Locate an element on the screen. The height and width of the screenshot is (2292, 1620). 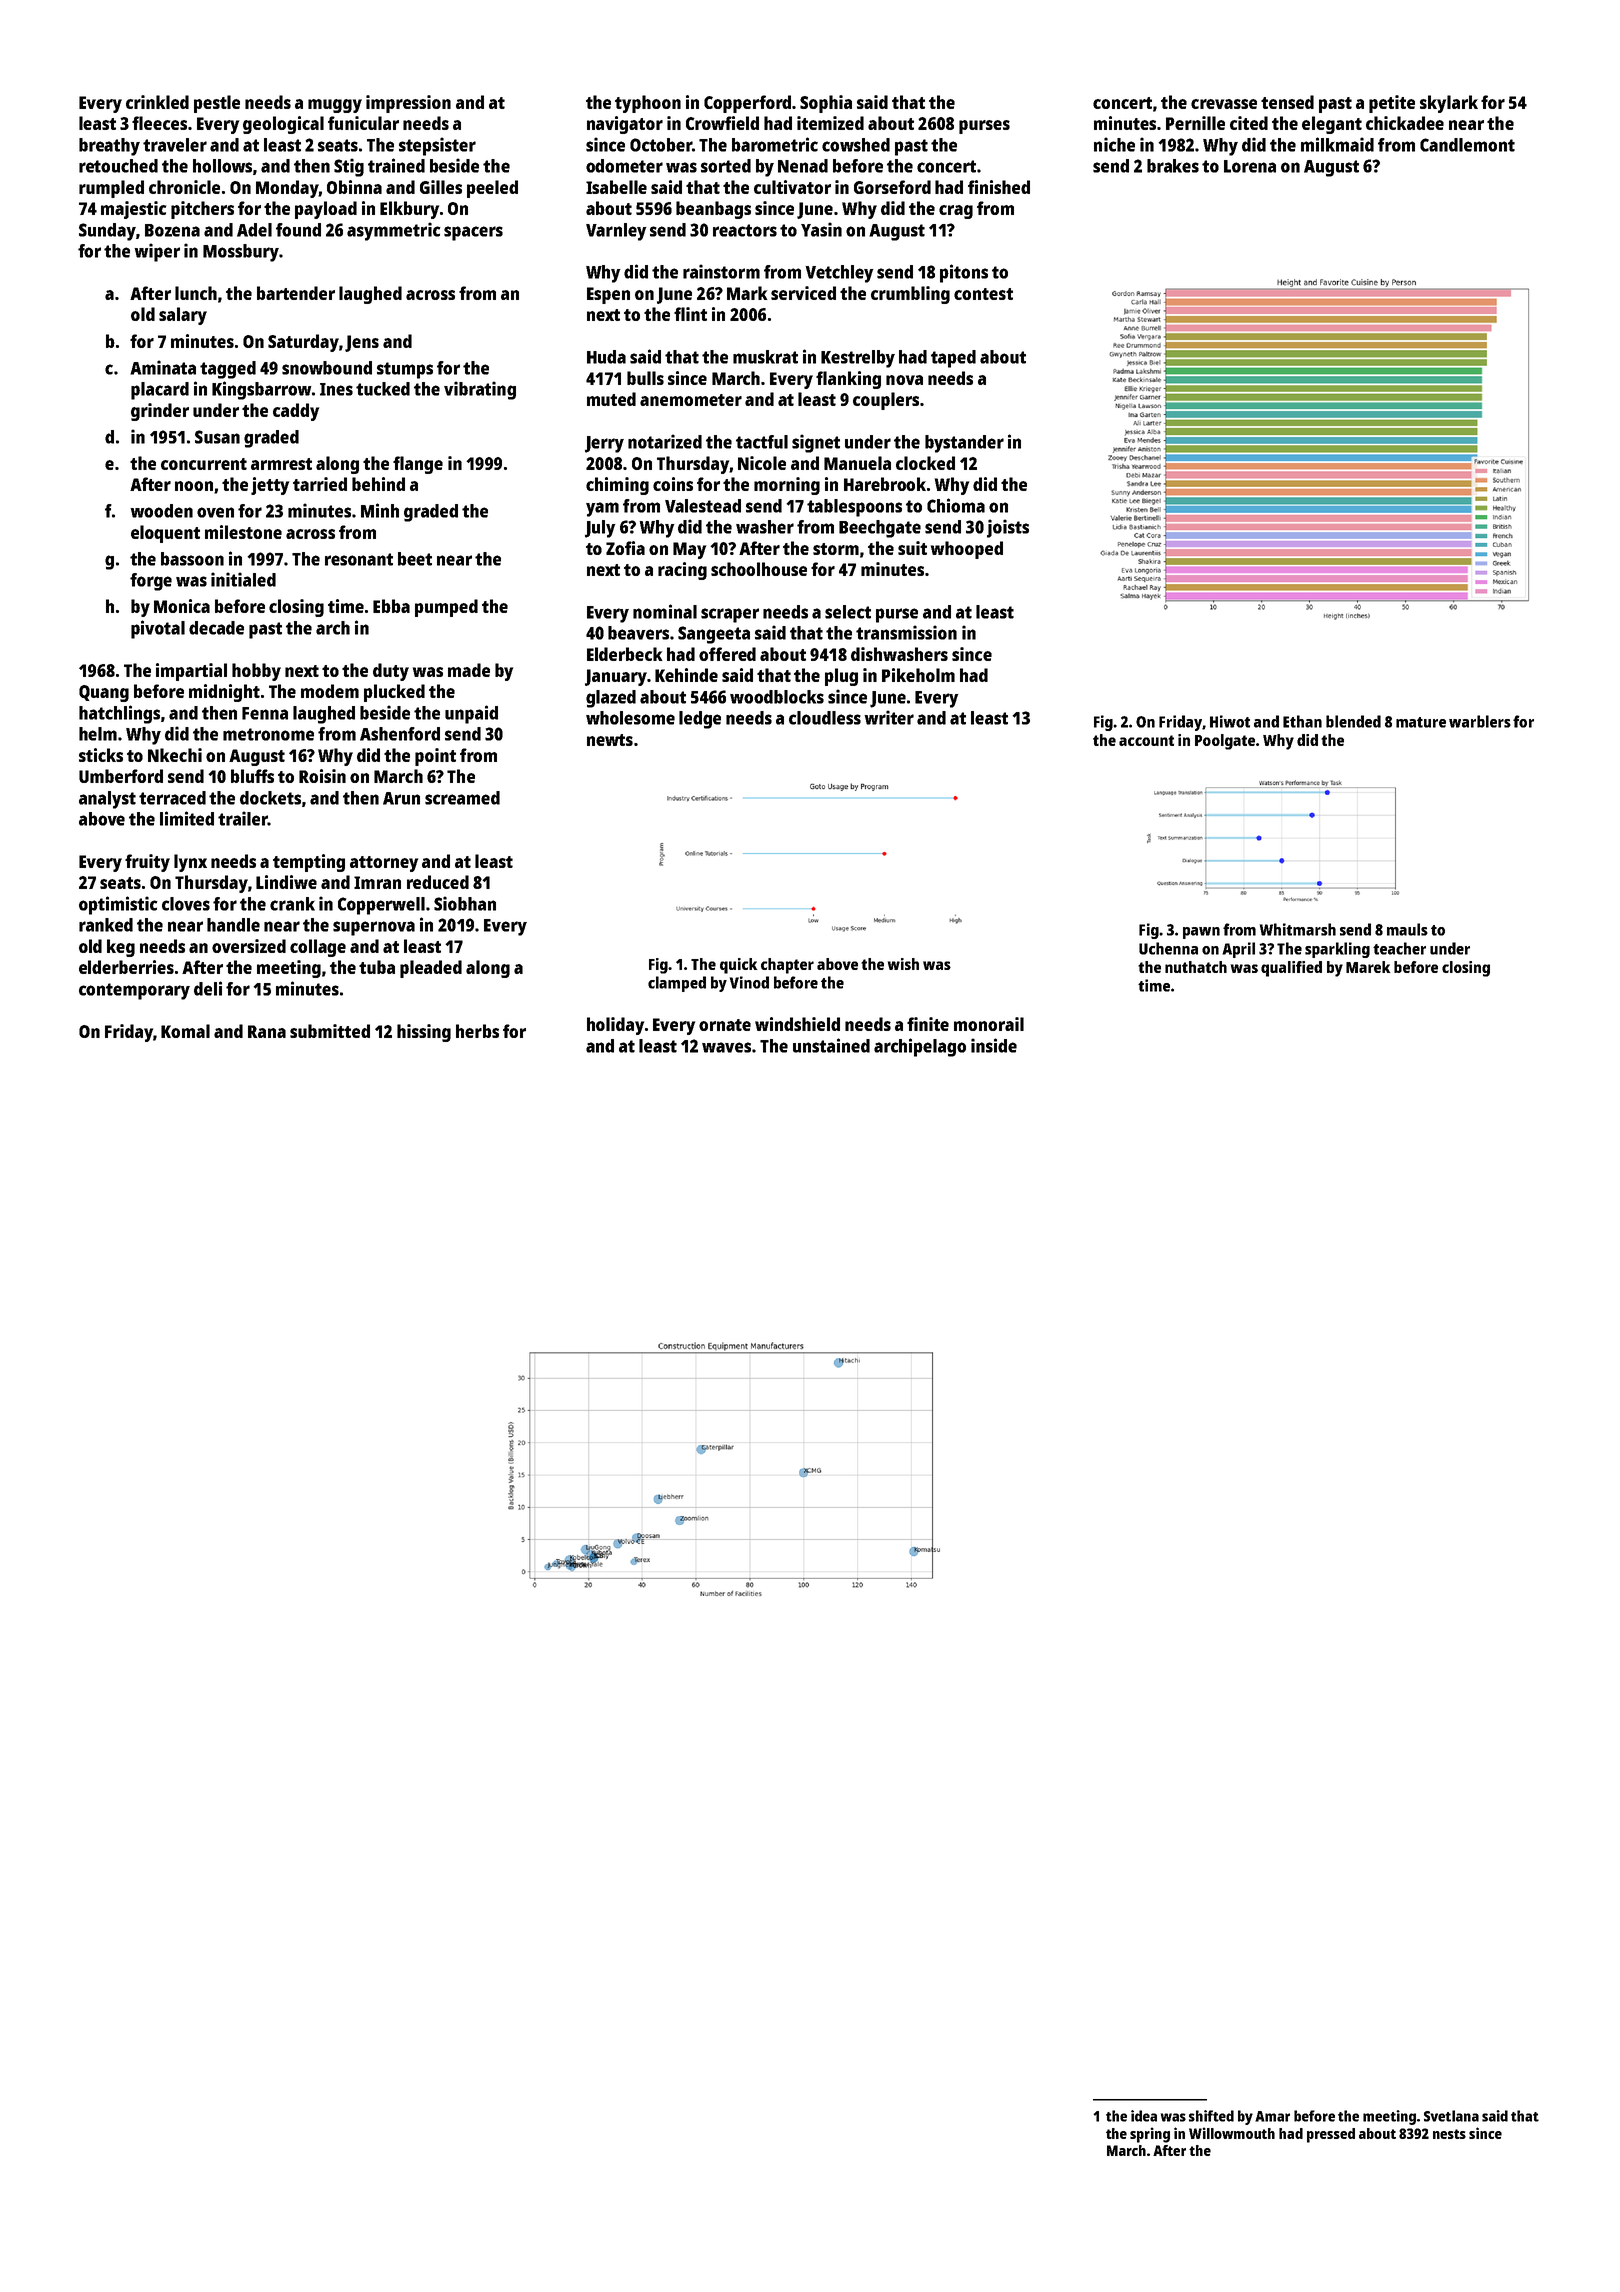
clamped is located at coordinates (677, 984).
